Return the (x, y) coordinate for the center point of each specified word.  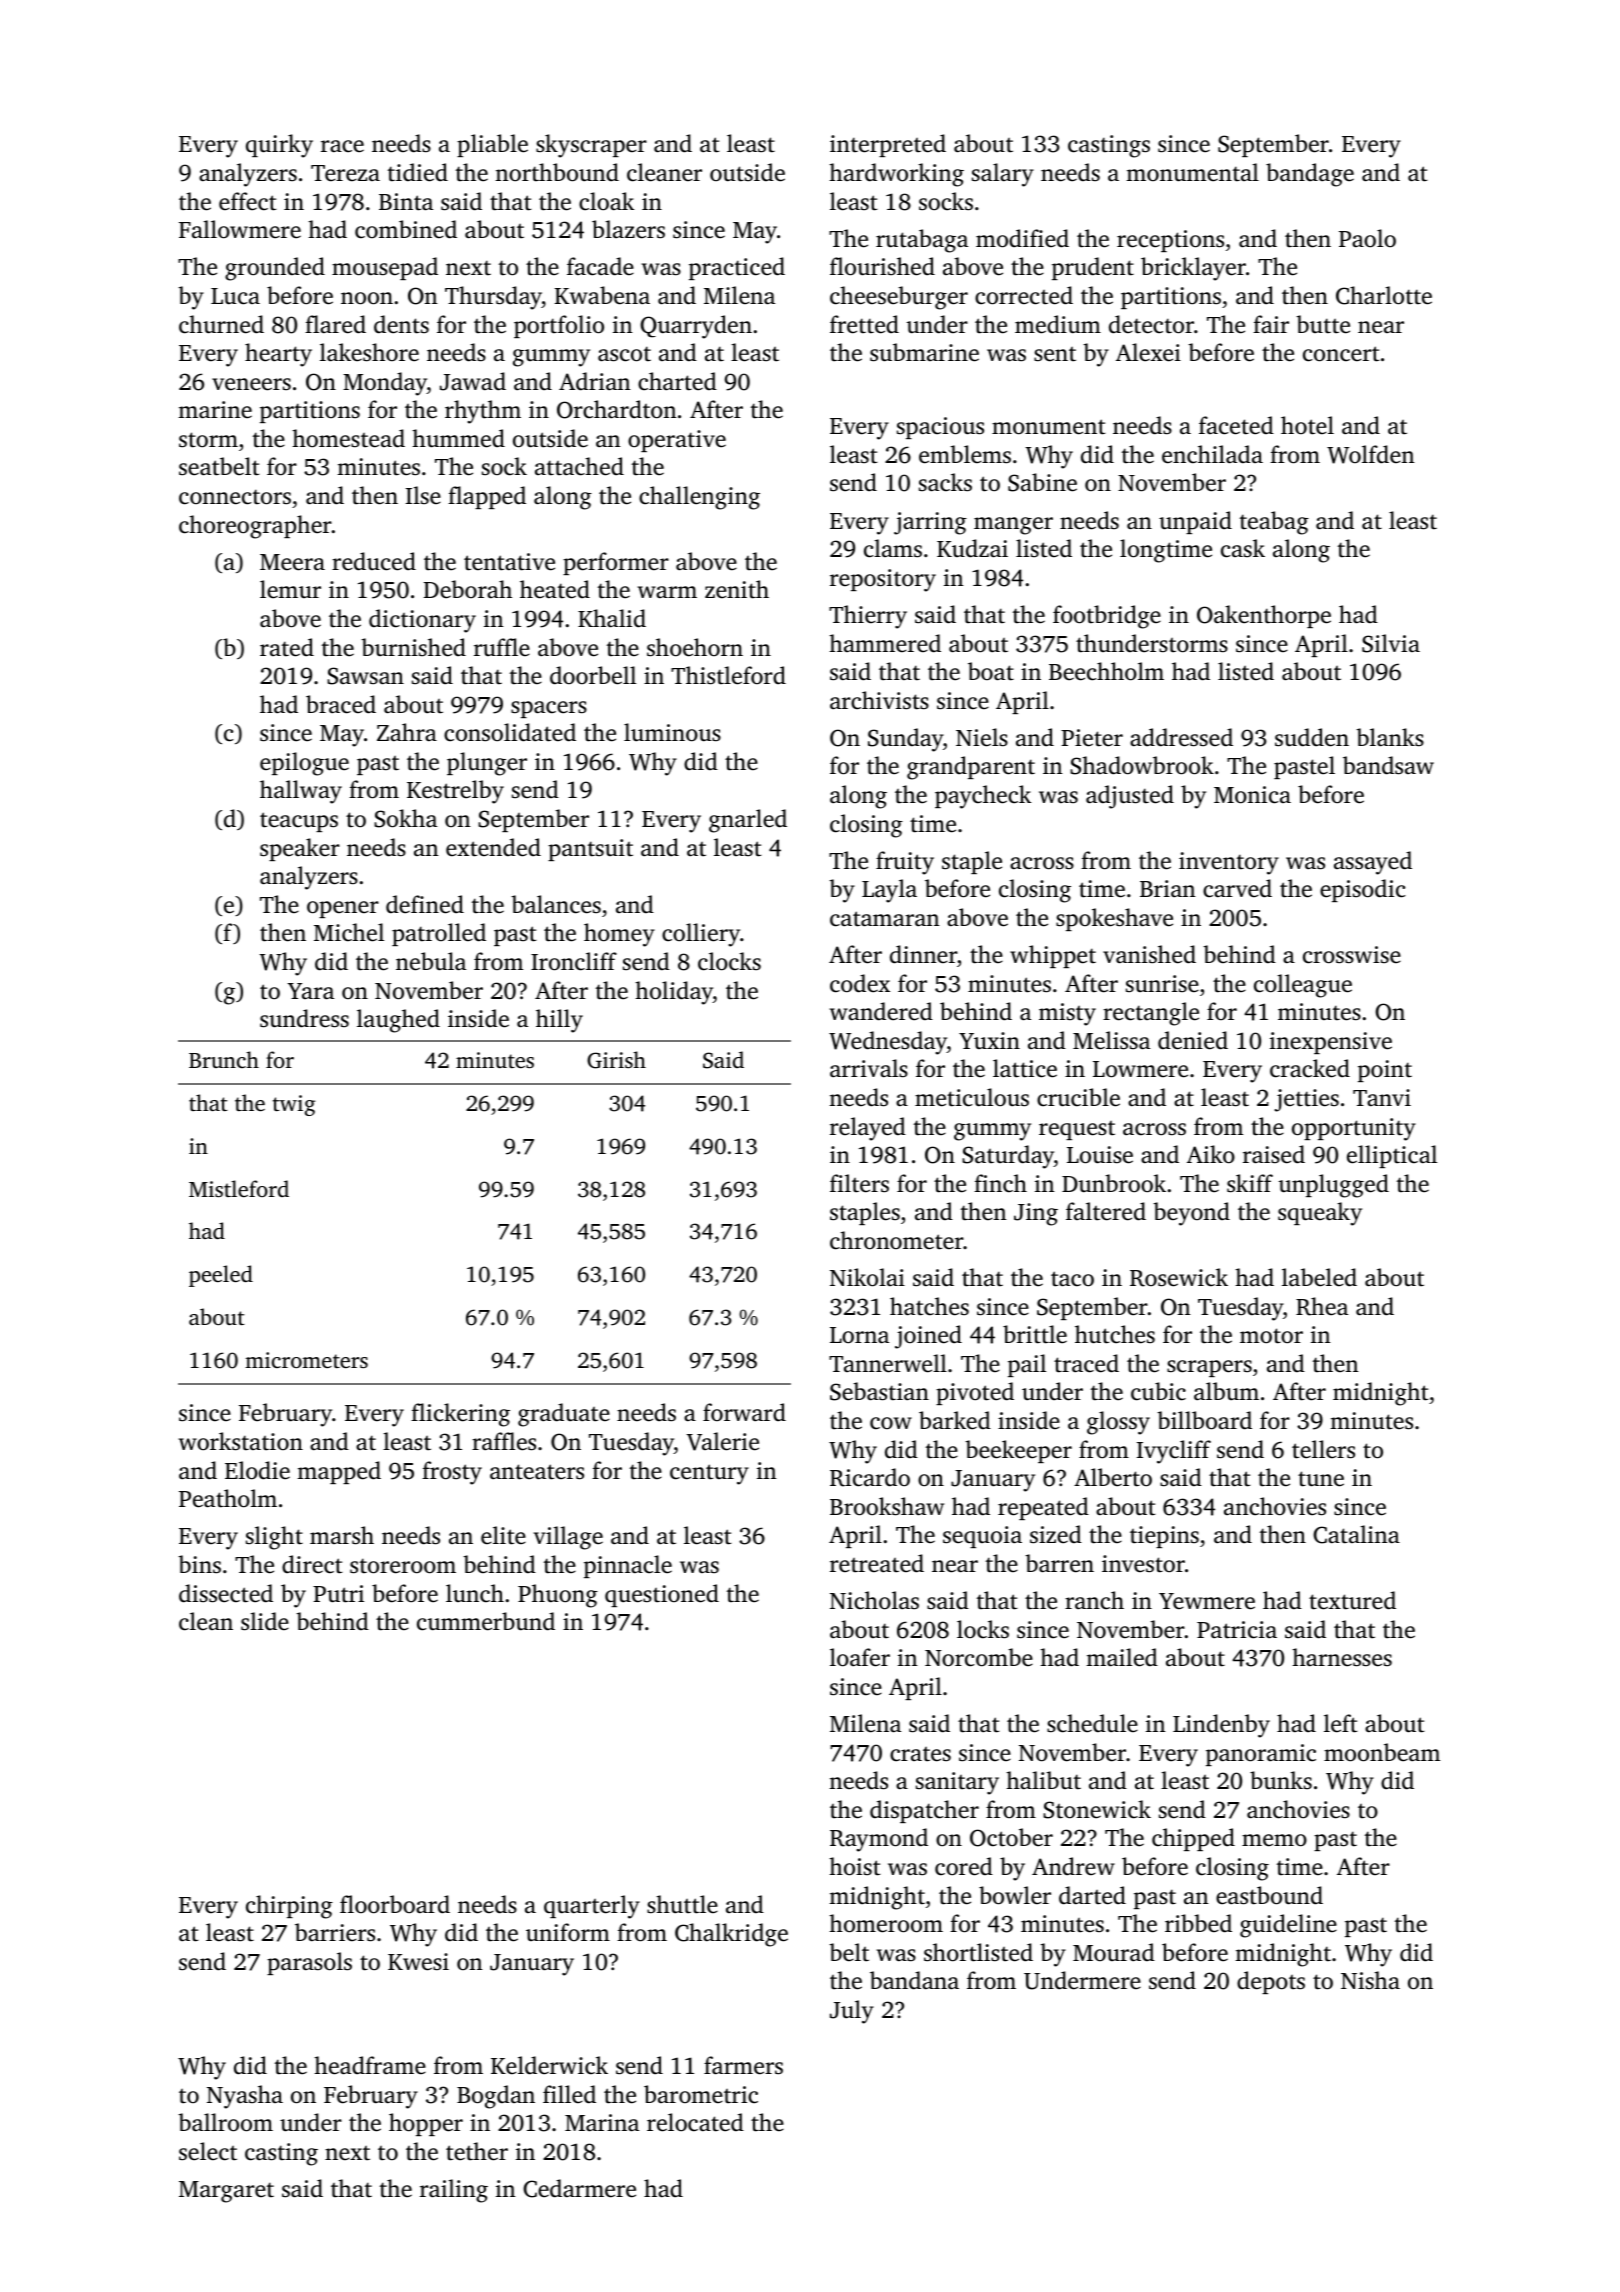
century (709, 1474)
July (852, 2012)
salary (1003, 175)
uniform (568, 1932)
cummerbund (486, 1621)
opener (343, 909)
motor (1271, 1336)
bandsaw (1388, 765)
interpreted (888, 145)
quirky (279, 146)
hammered (885, 643)
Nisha (1370, 1980)
